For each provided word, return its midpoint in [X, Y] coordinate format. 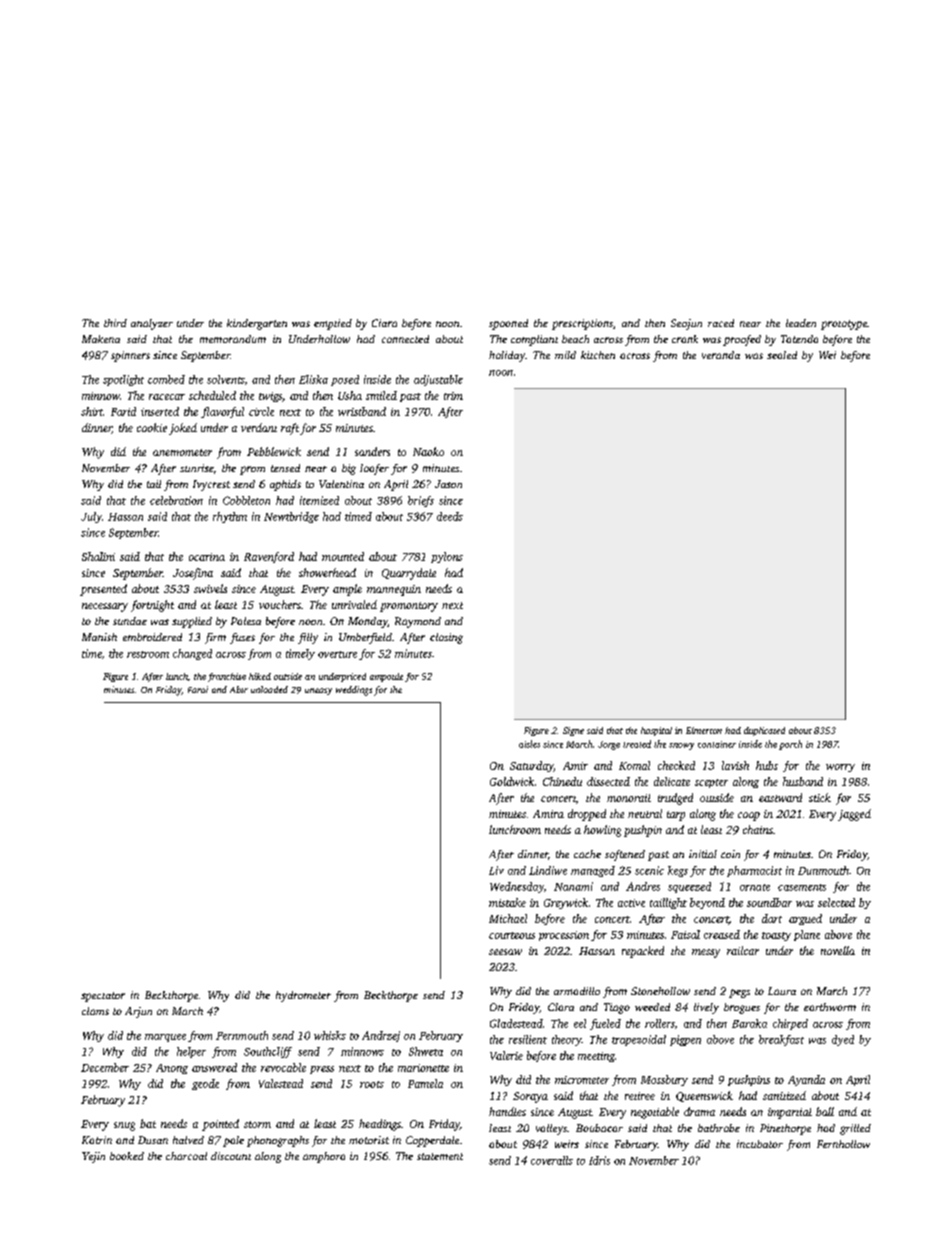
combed [166, 379]
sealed [782, 355]
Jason [448, 484]
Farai [198, 689]
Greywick [566, 903]
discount [231, 1156]
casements [802, 887]
